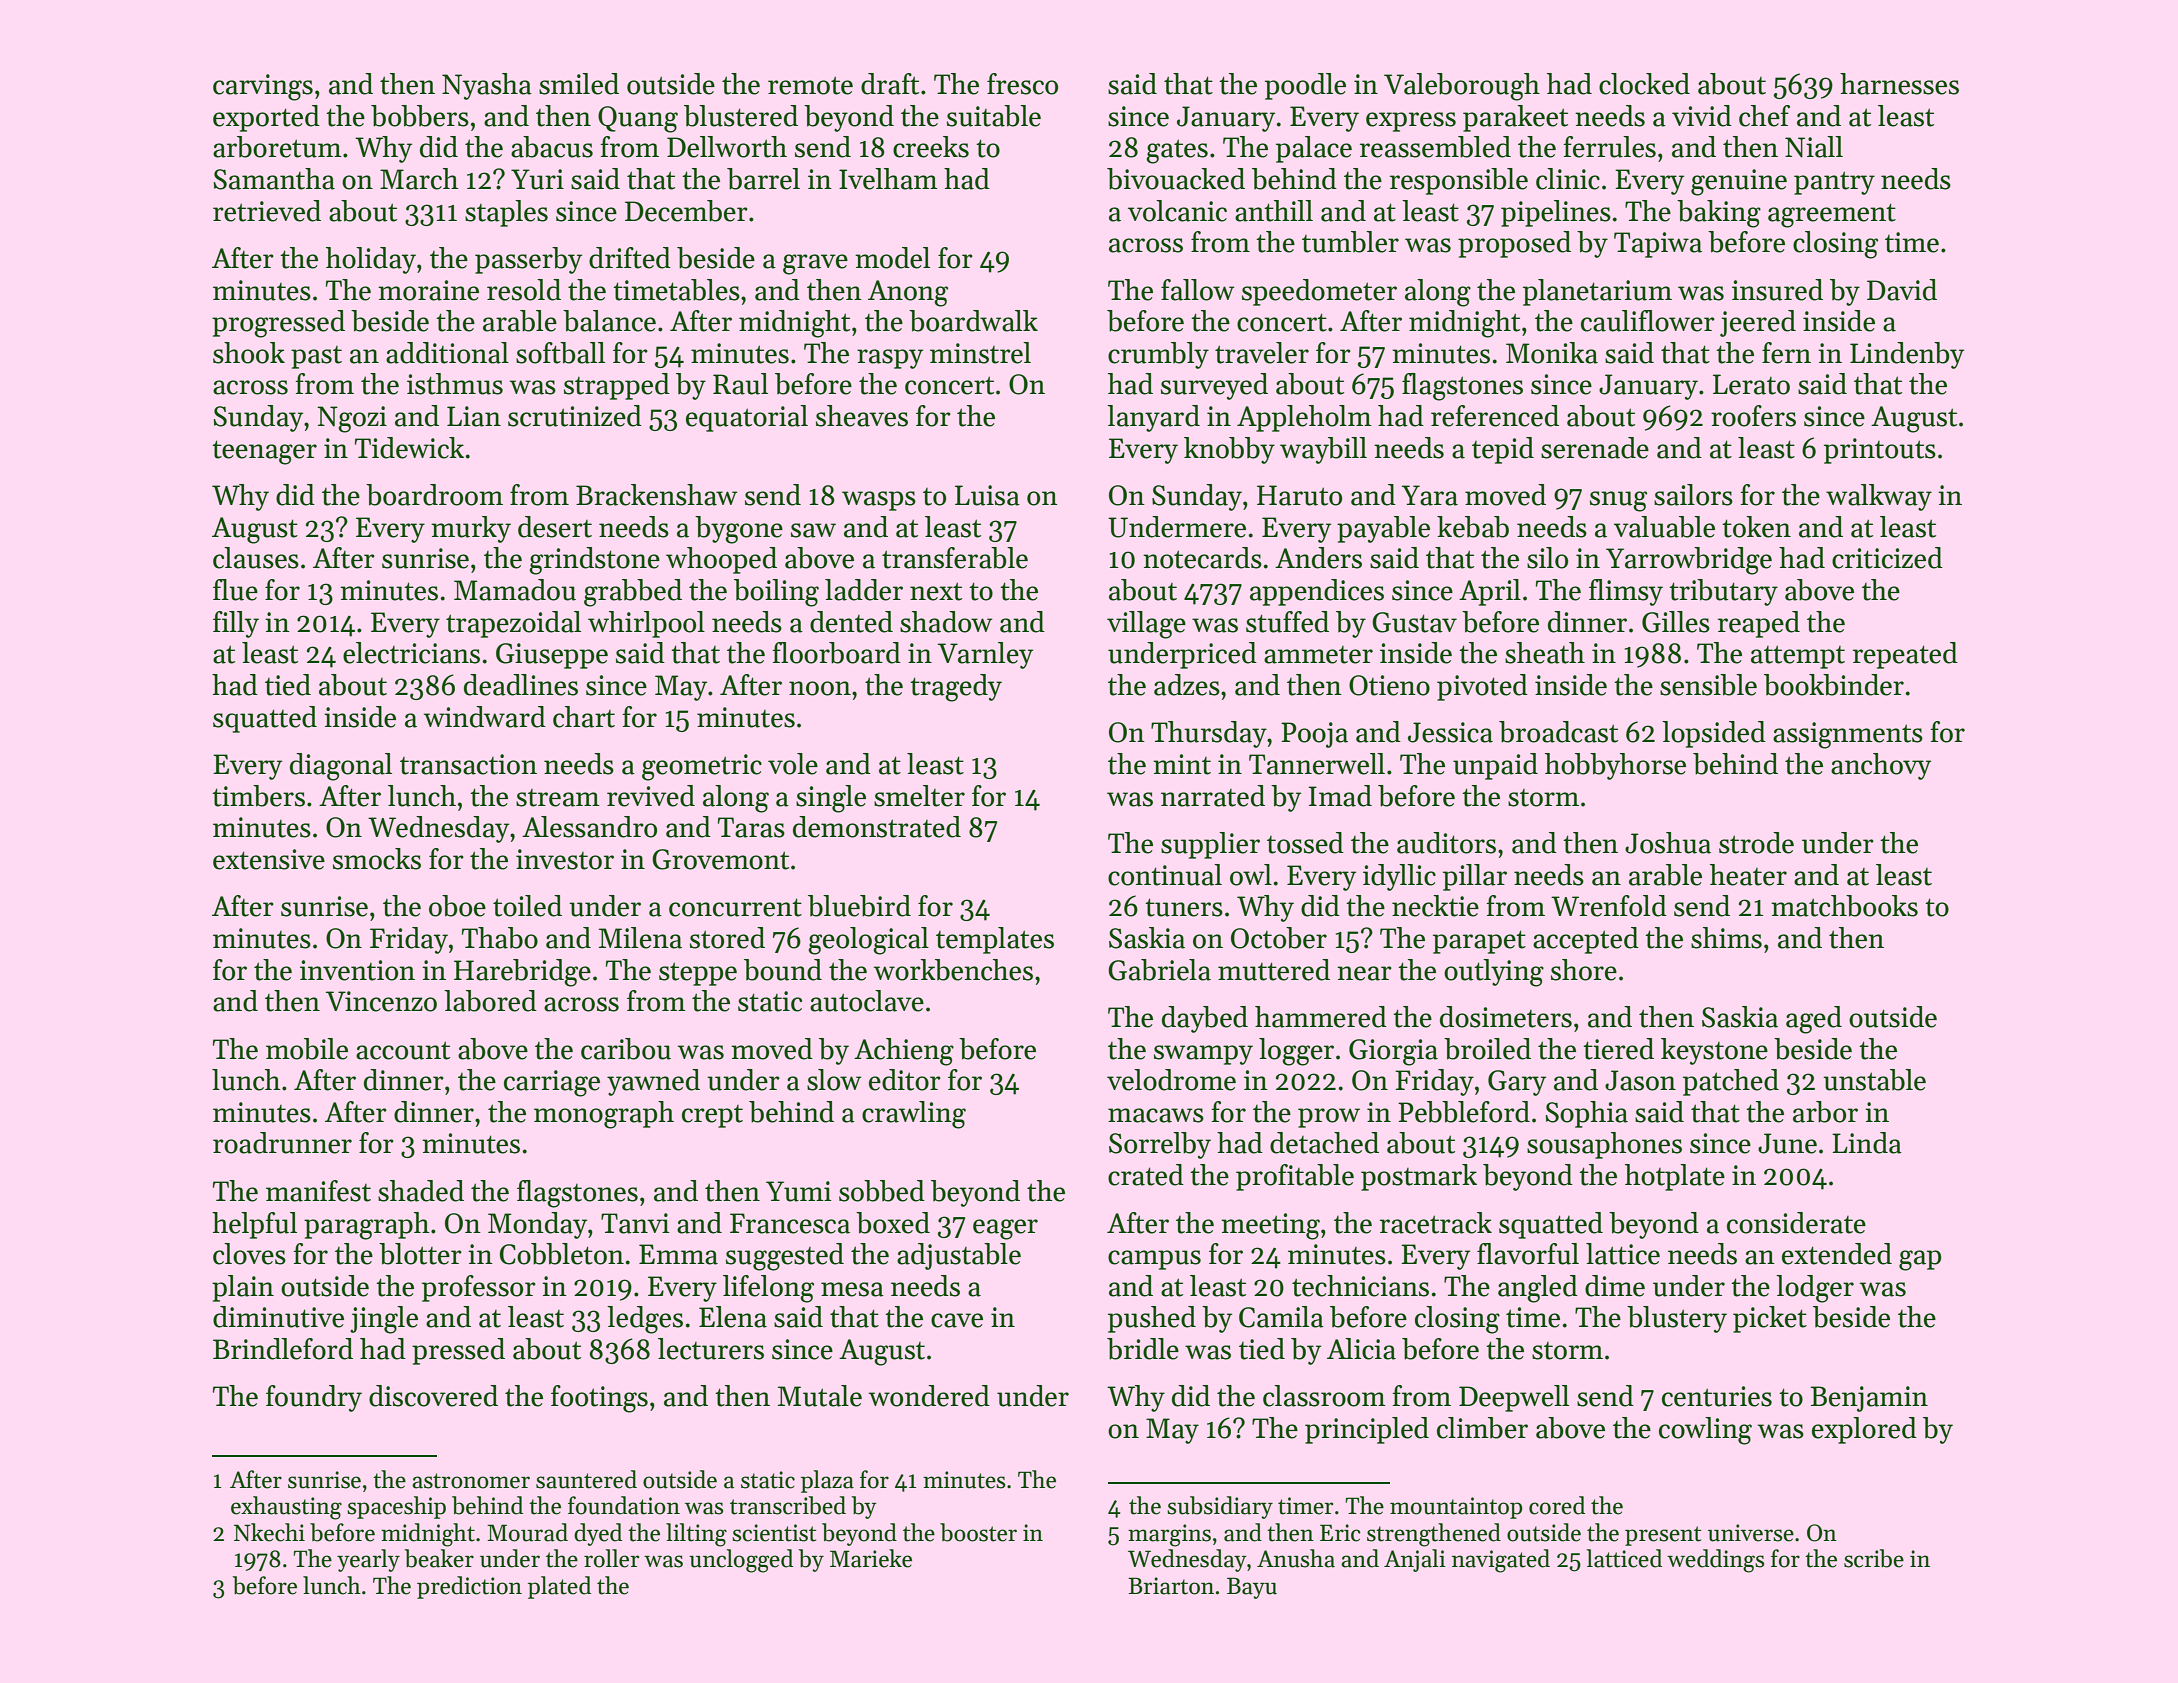 The image size is (2178, 1683). What do you see at coordinates (575, 416) in the document?
I see `scrutinized` at bounding box center [575, 416].
